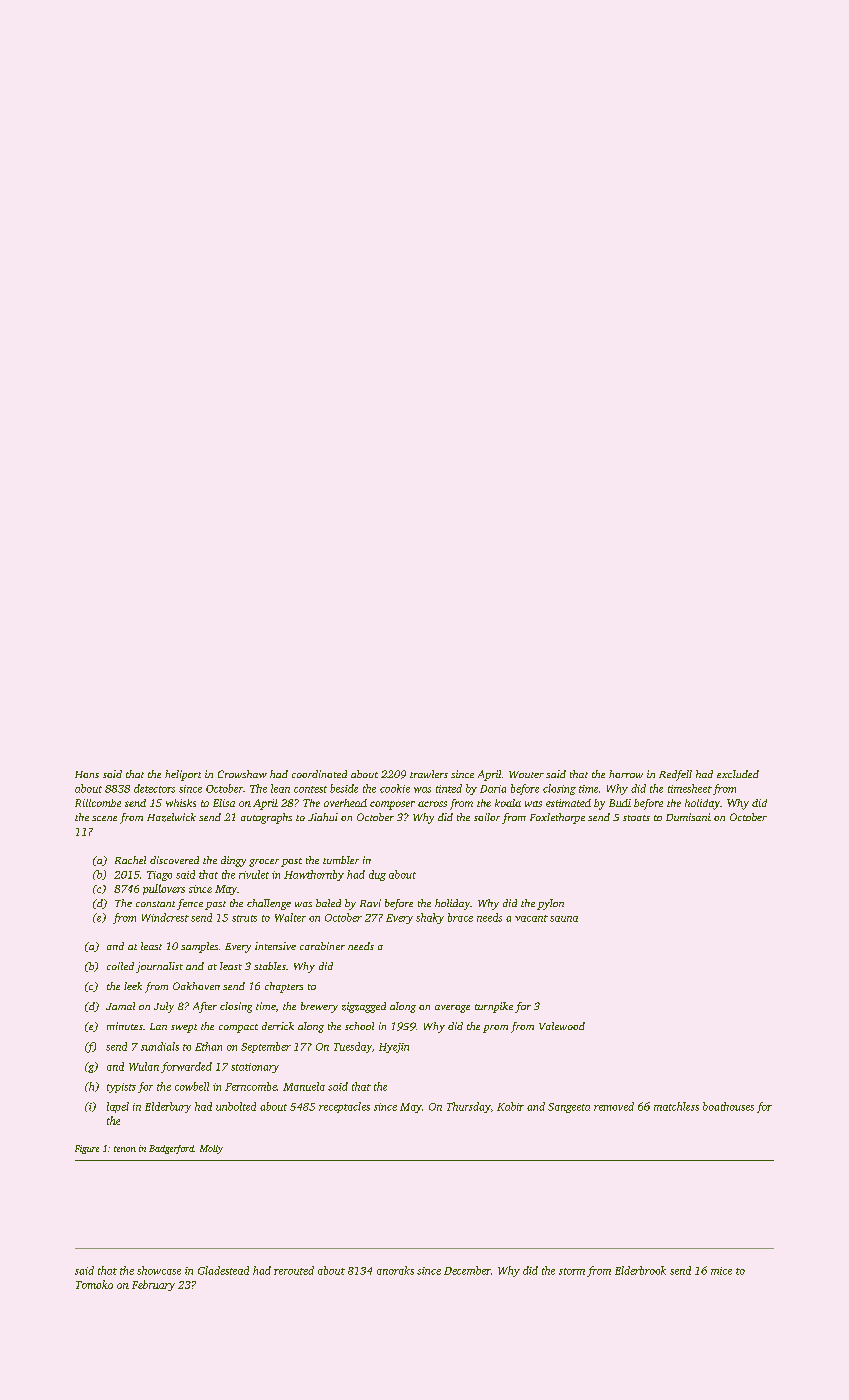 This image has height=1400, width=849. I want to click on receptacles, so click(344, 1107).
